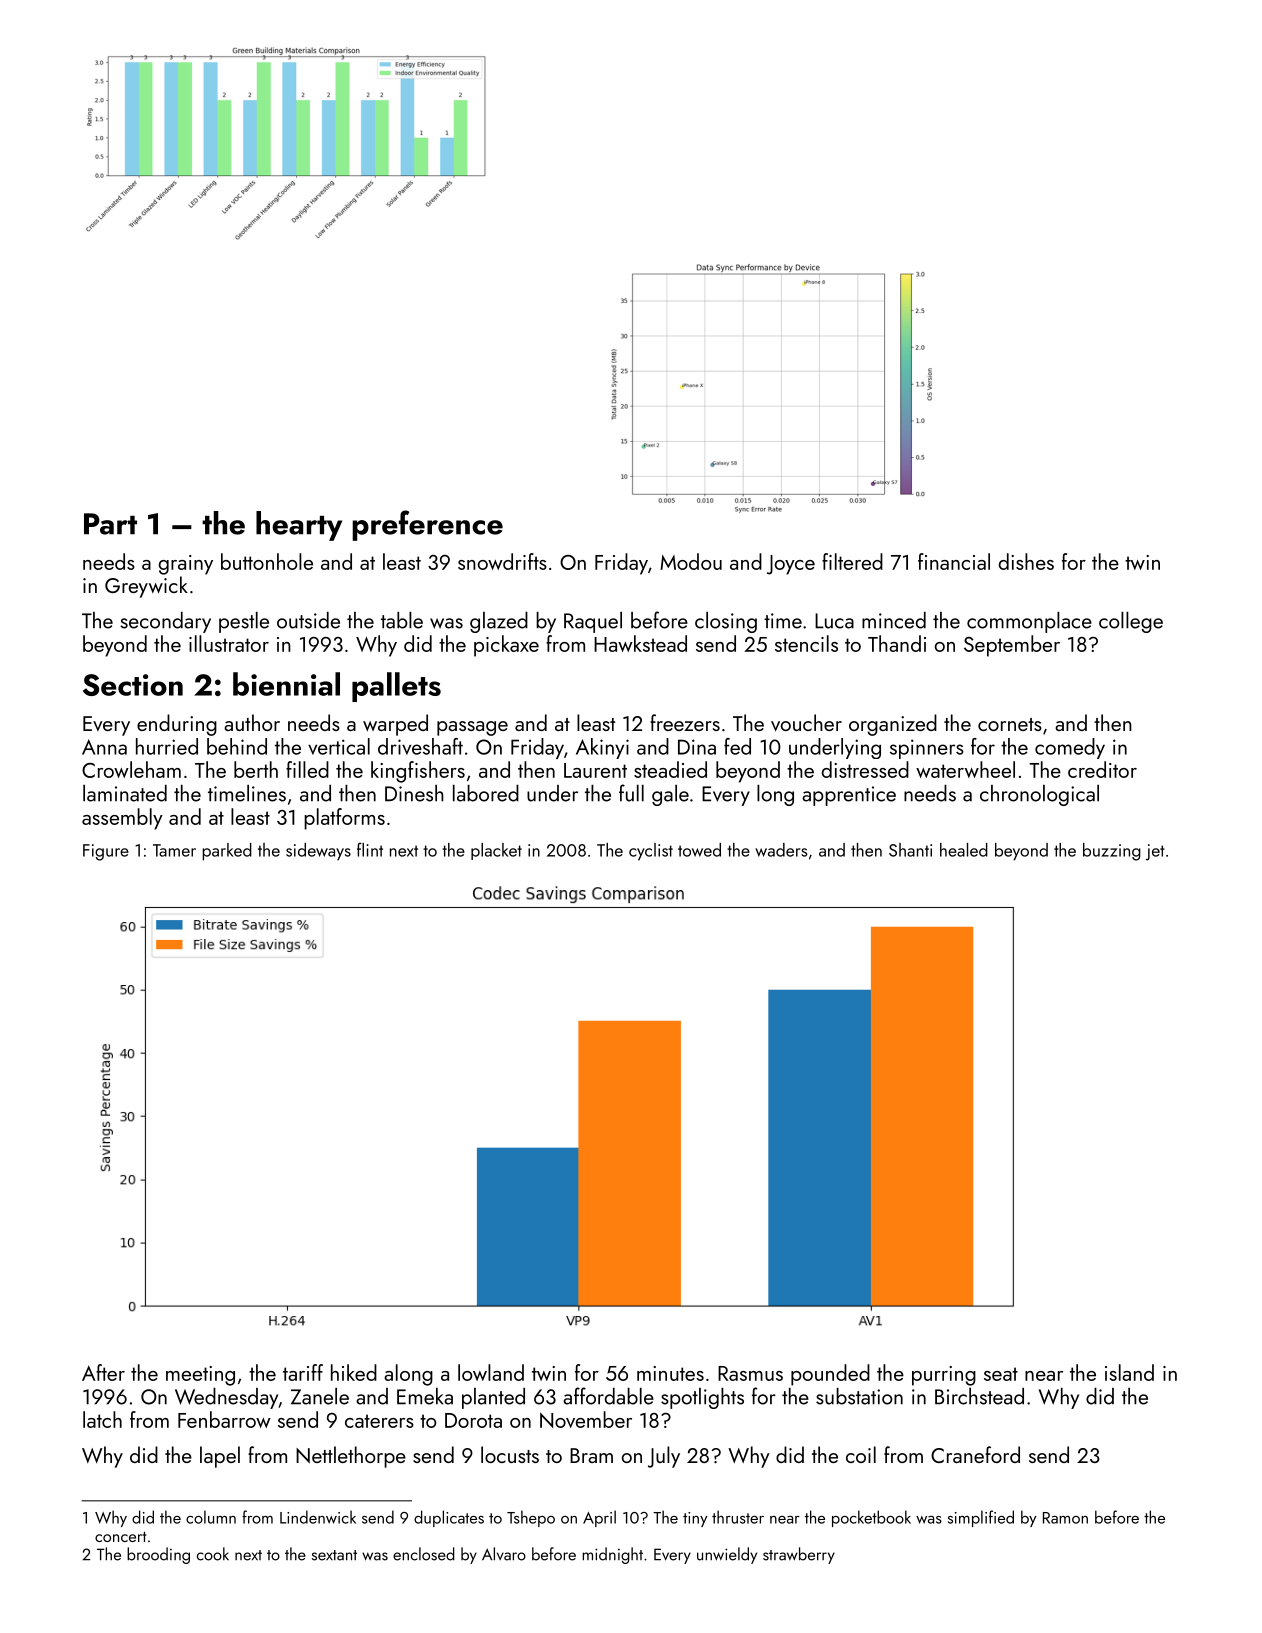 The width and height of the screenshot is (1262, 1633). I want to click on Raquel, so click(593, 622).
